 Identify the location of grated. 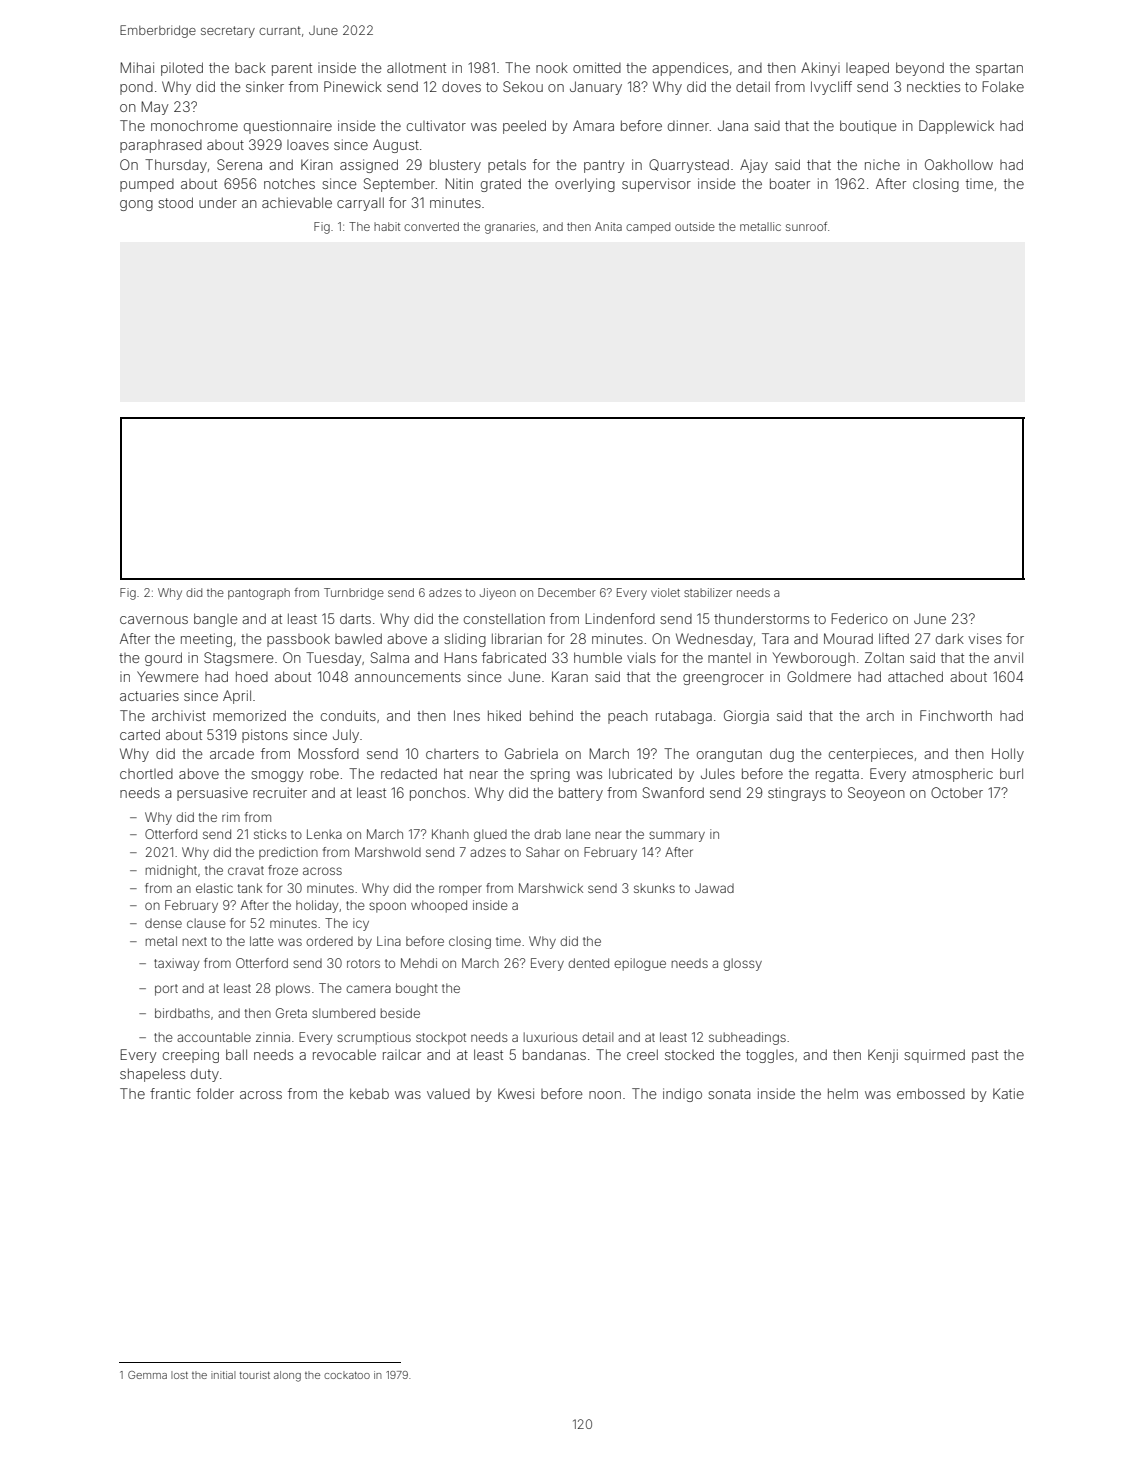
(501, 185).
